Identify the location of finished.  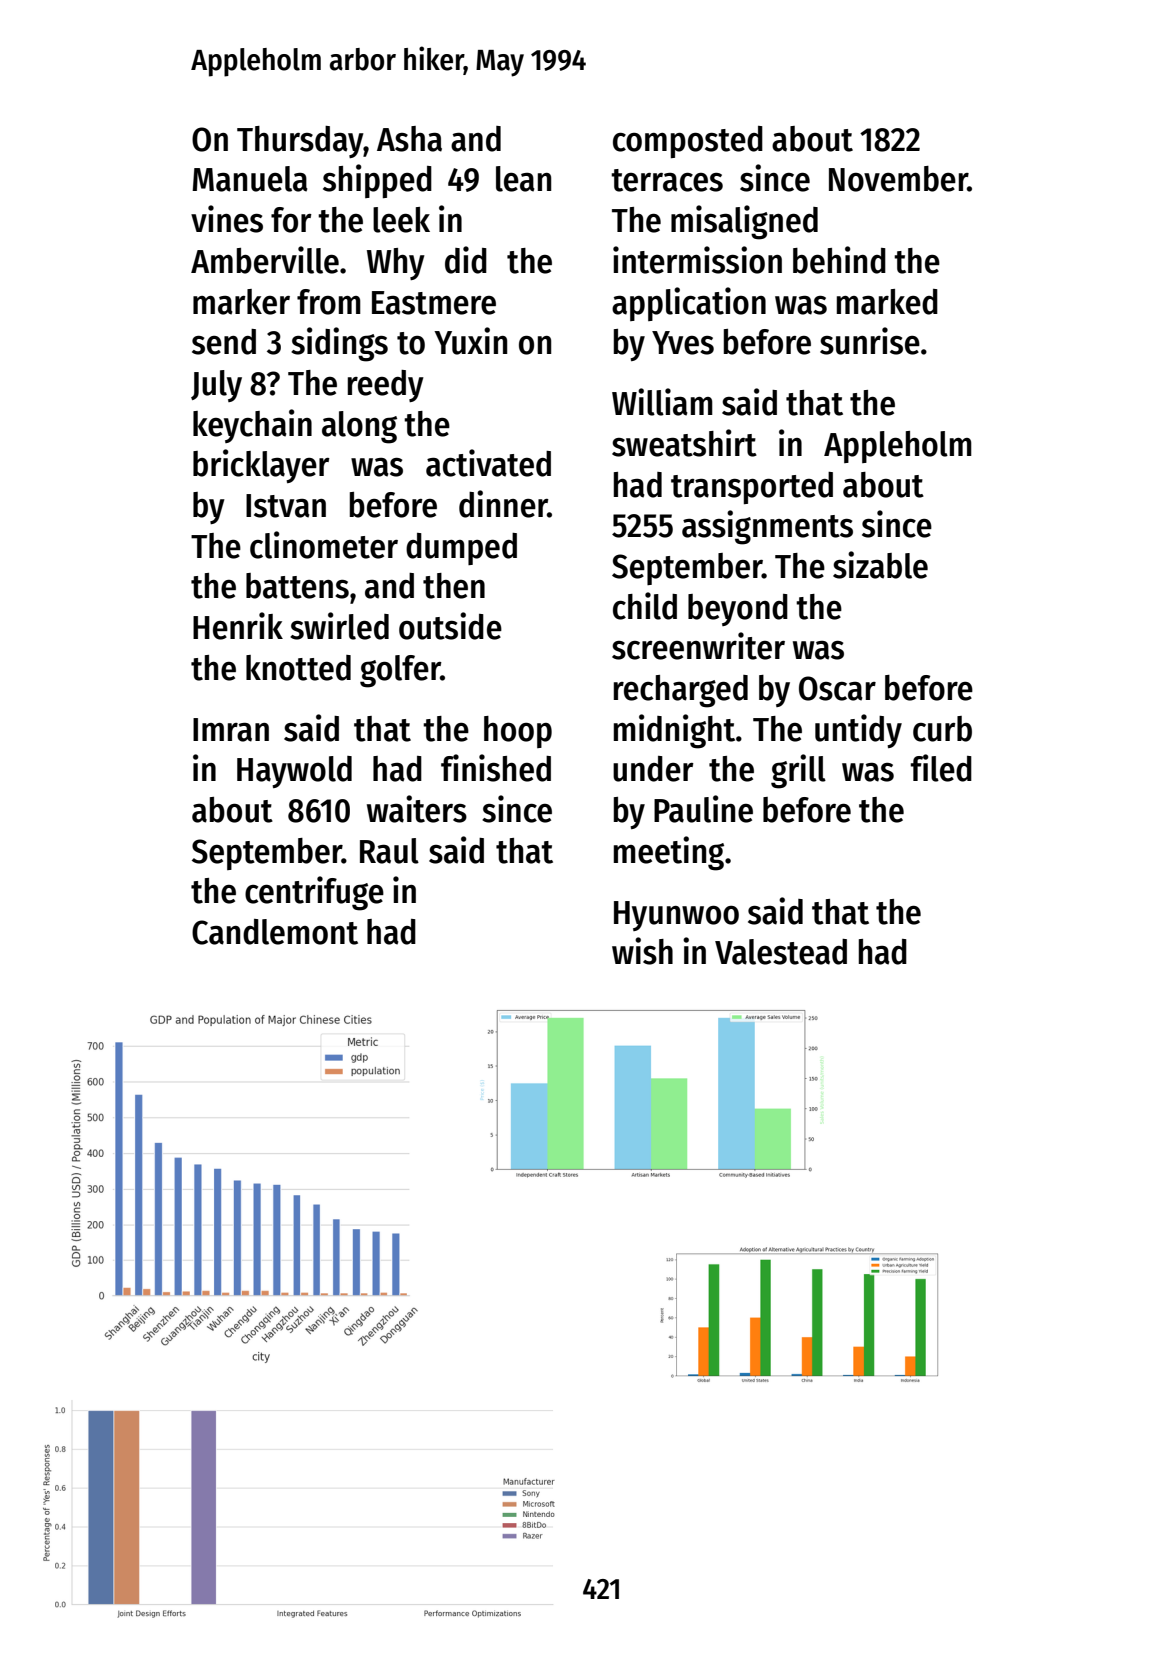
(496, 768).
